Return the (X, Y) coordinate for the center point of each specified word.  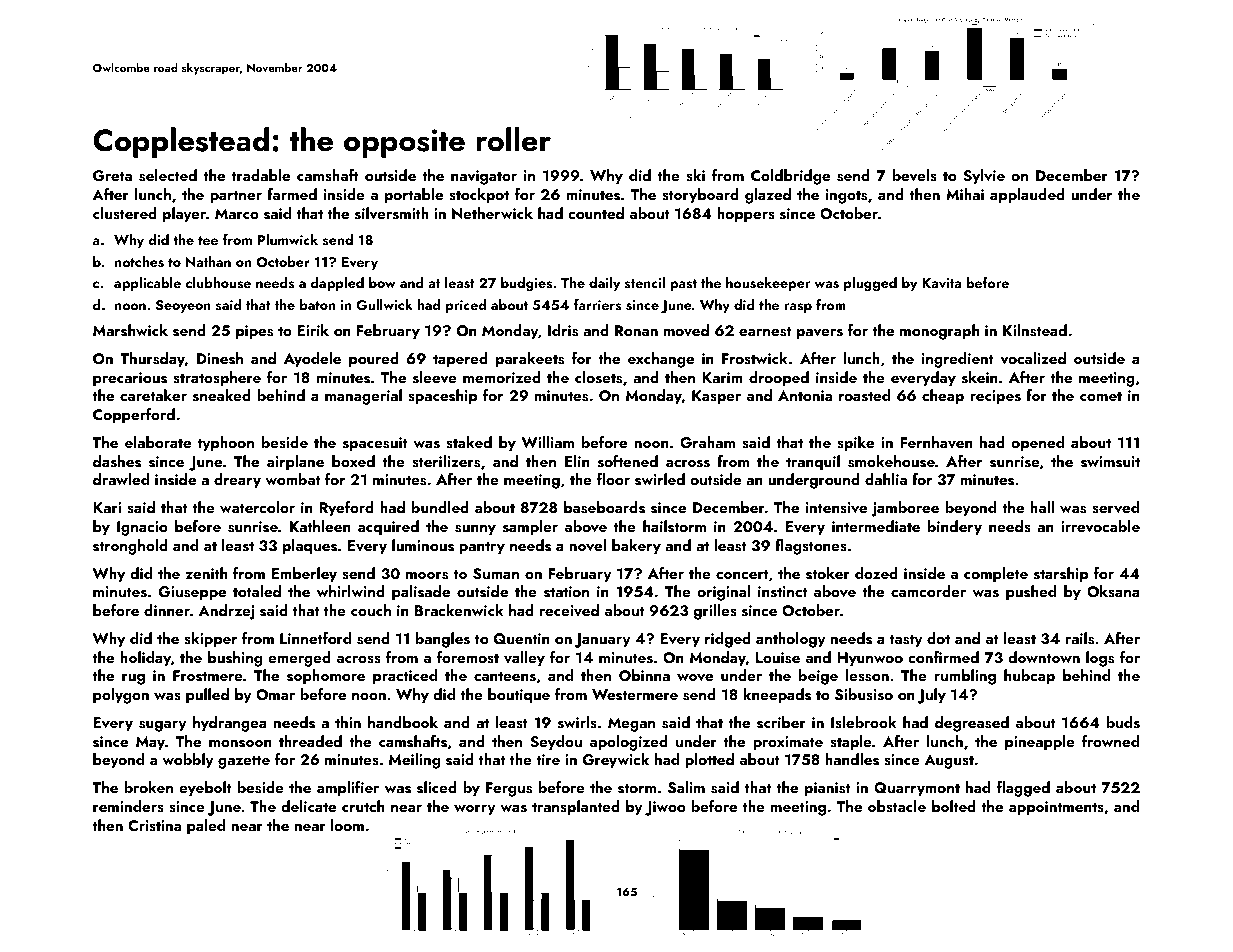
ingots (846, 196)
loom (347, 825)
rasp (798, 308)
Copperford (134, 416)
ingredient (958, 360)
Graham (707, 442)
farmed (292, 194)
